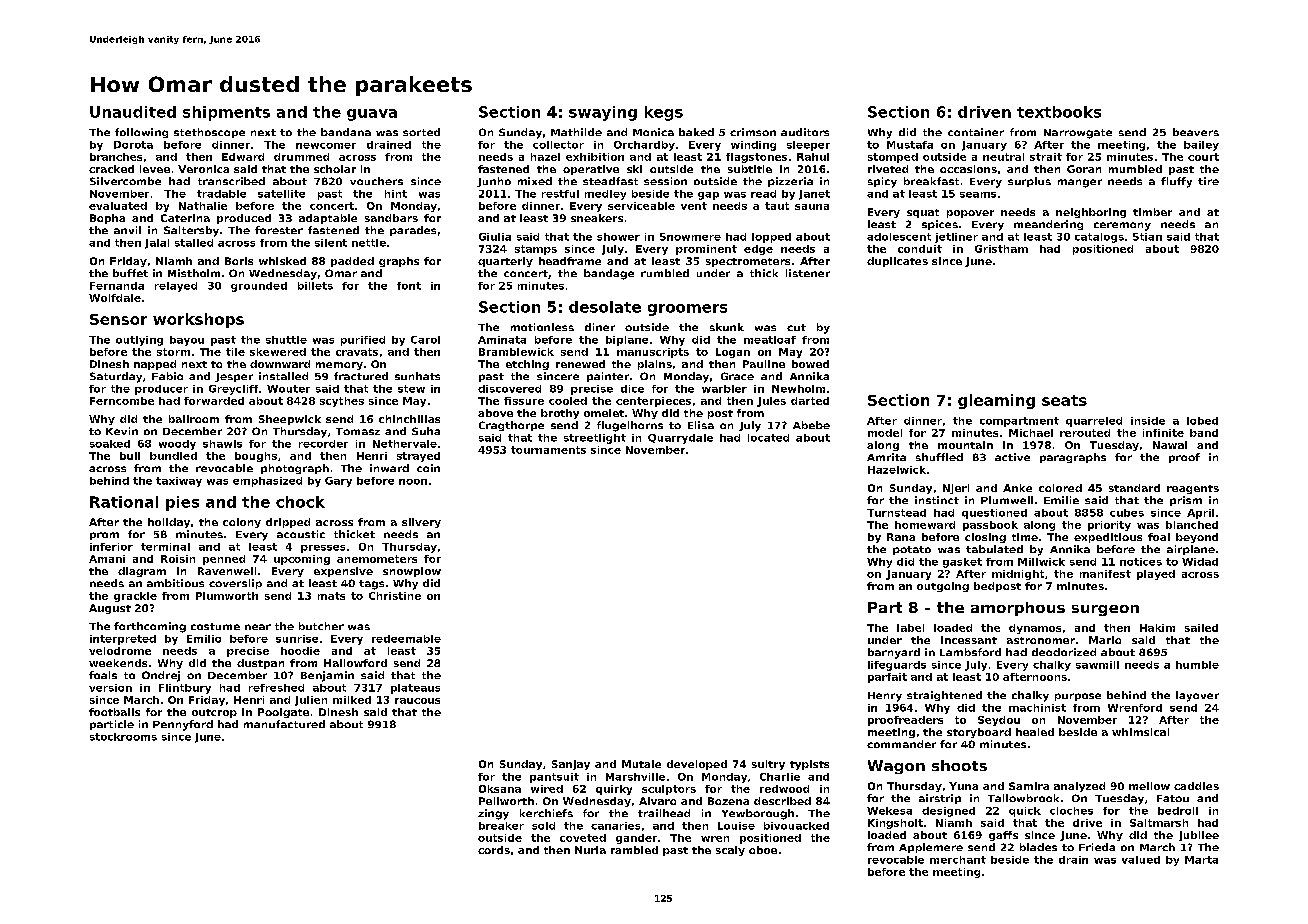 Image resolution: width=1308 pixels, height=924 pixels. I want to click on rumbled, so click(665, 273).
